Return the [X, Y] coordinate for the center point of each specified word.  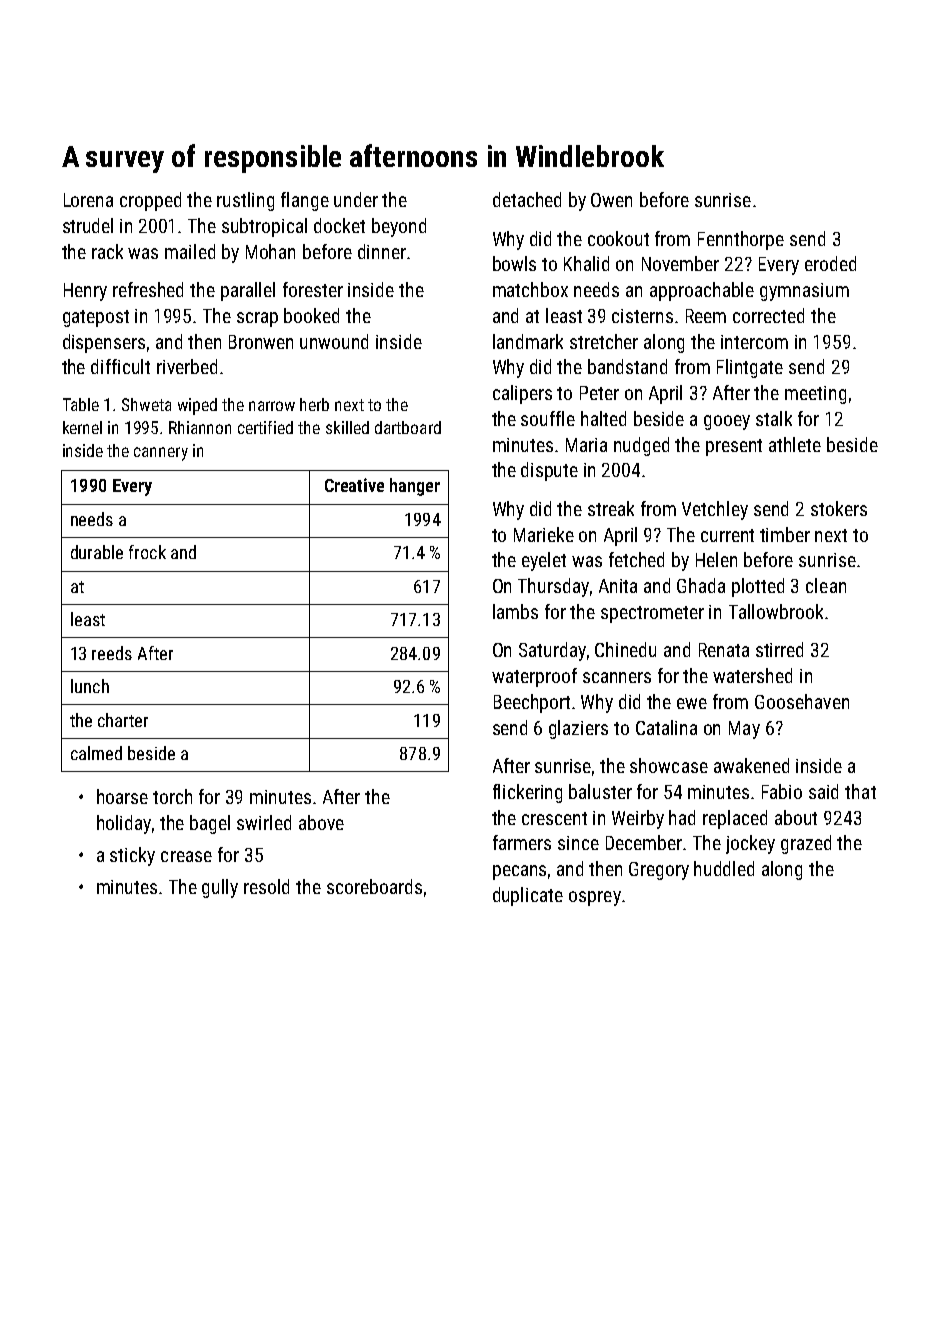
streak [611, 508]
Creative [354, 485]
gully [220, 888]
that [860, 791]
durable [97, 552]
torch [172, 796]
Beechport [532, 703]
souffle [548, 418]
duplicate [528, 896]
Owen [611, 200]
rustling [245, 201]
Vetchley [715, 510]
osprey [595, 898]
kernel [82, 427]
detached [527, 199]
